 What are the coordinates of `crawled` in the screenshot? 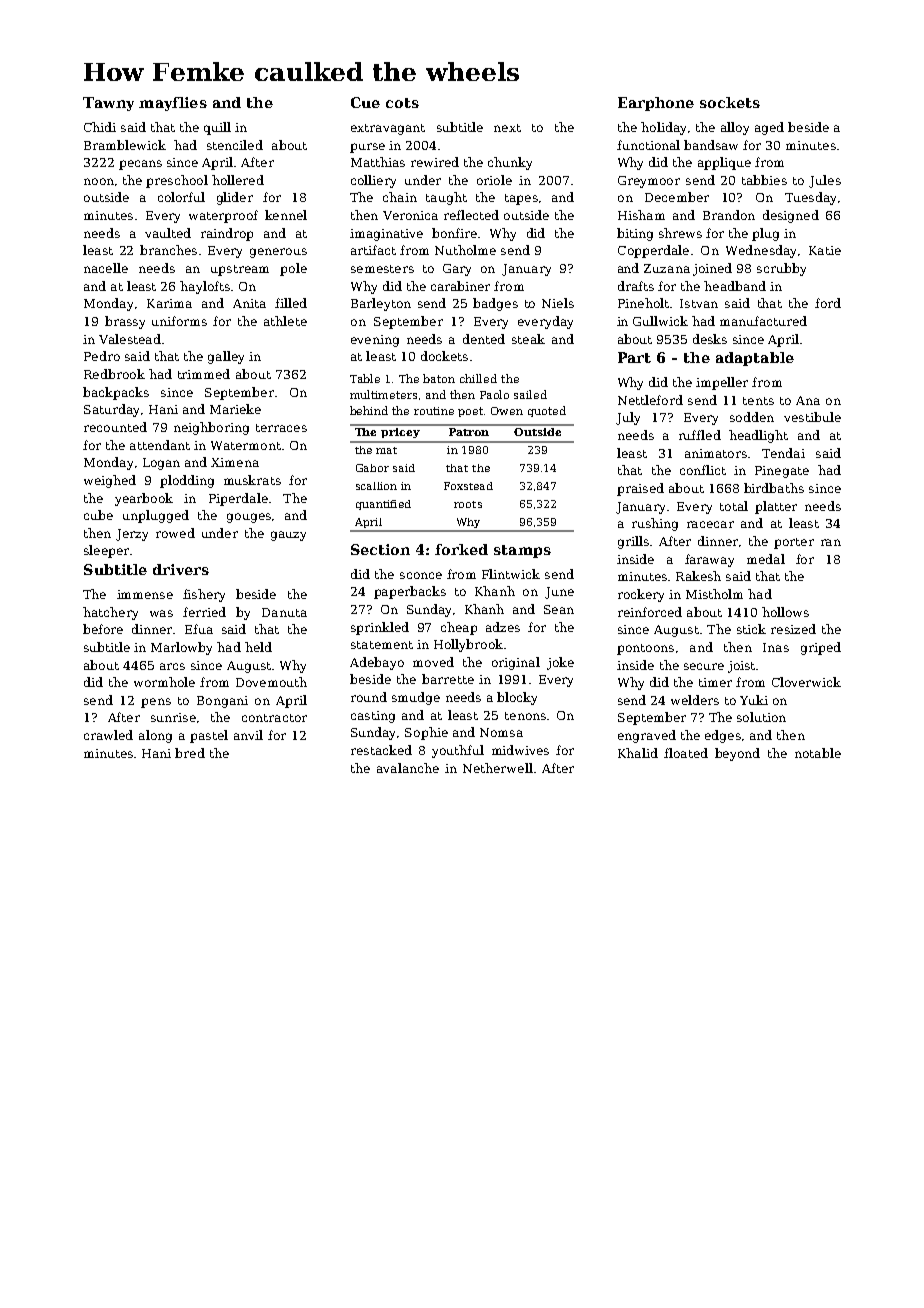 It's located at (108, 735).
